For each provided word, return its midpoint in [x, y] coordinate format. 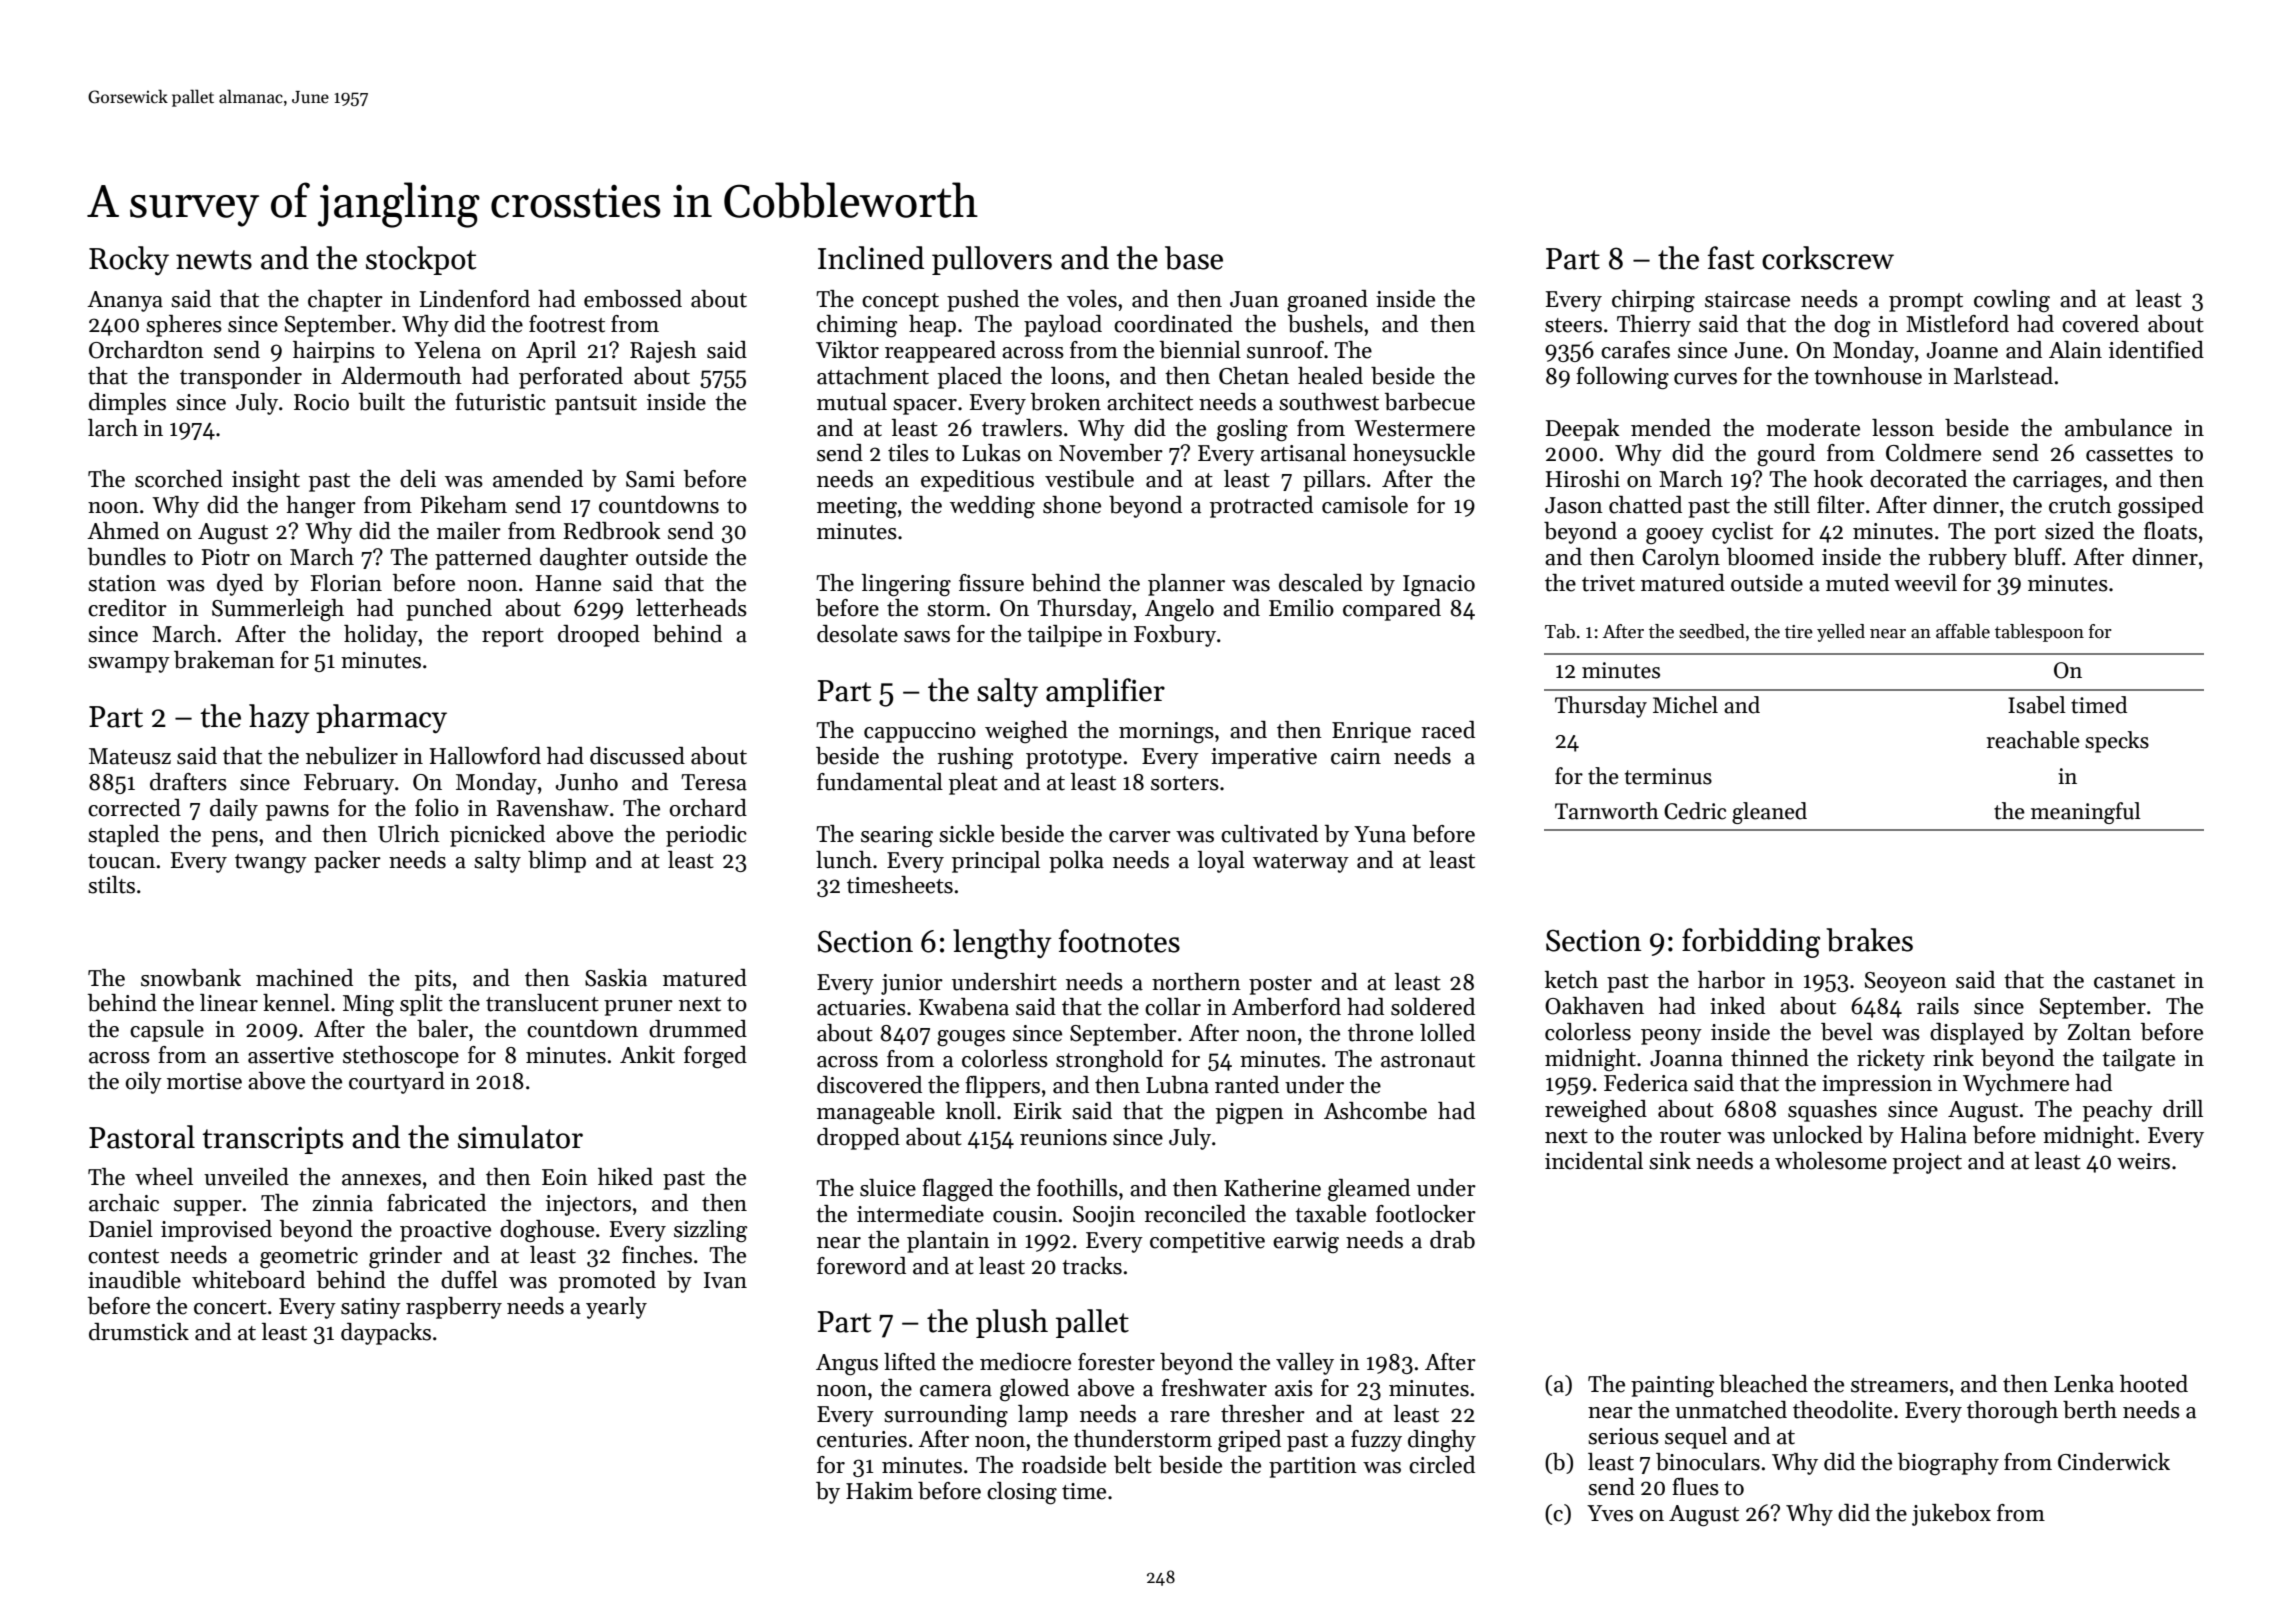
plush [1012, 1323]
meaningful [2086, 813]
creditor [127, 608]
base [1194, 258]
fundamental [880, 782]
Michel [1685, 705]
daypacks [386, 1334]
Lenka [2084, 1384]
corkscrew [1828, 258]
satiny [371, 1308]
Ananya [125, 301]
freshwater [1214, 1388]
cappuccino [920, 732]
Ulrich [409, 834]
